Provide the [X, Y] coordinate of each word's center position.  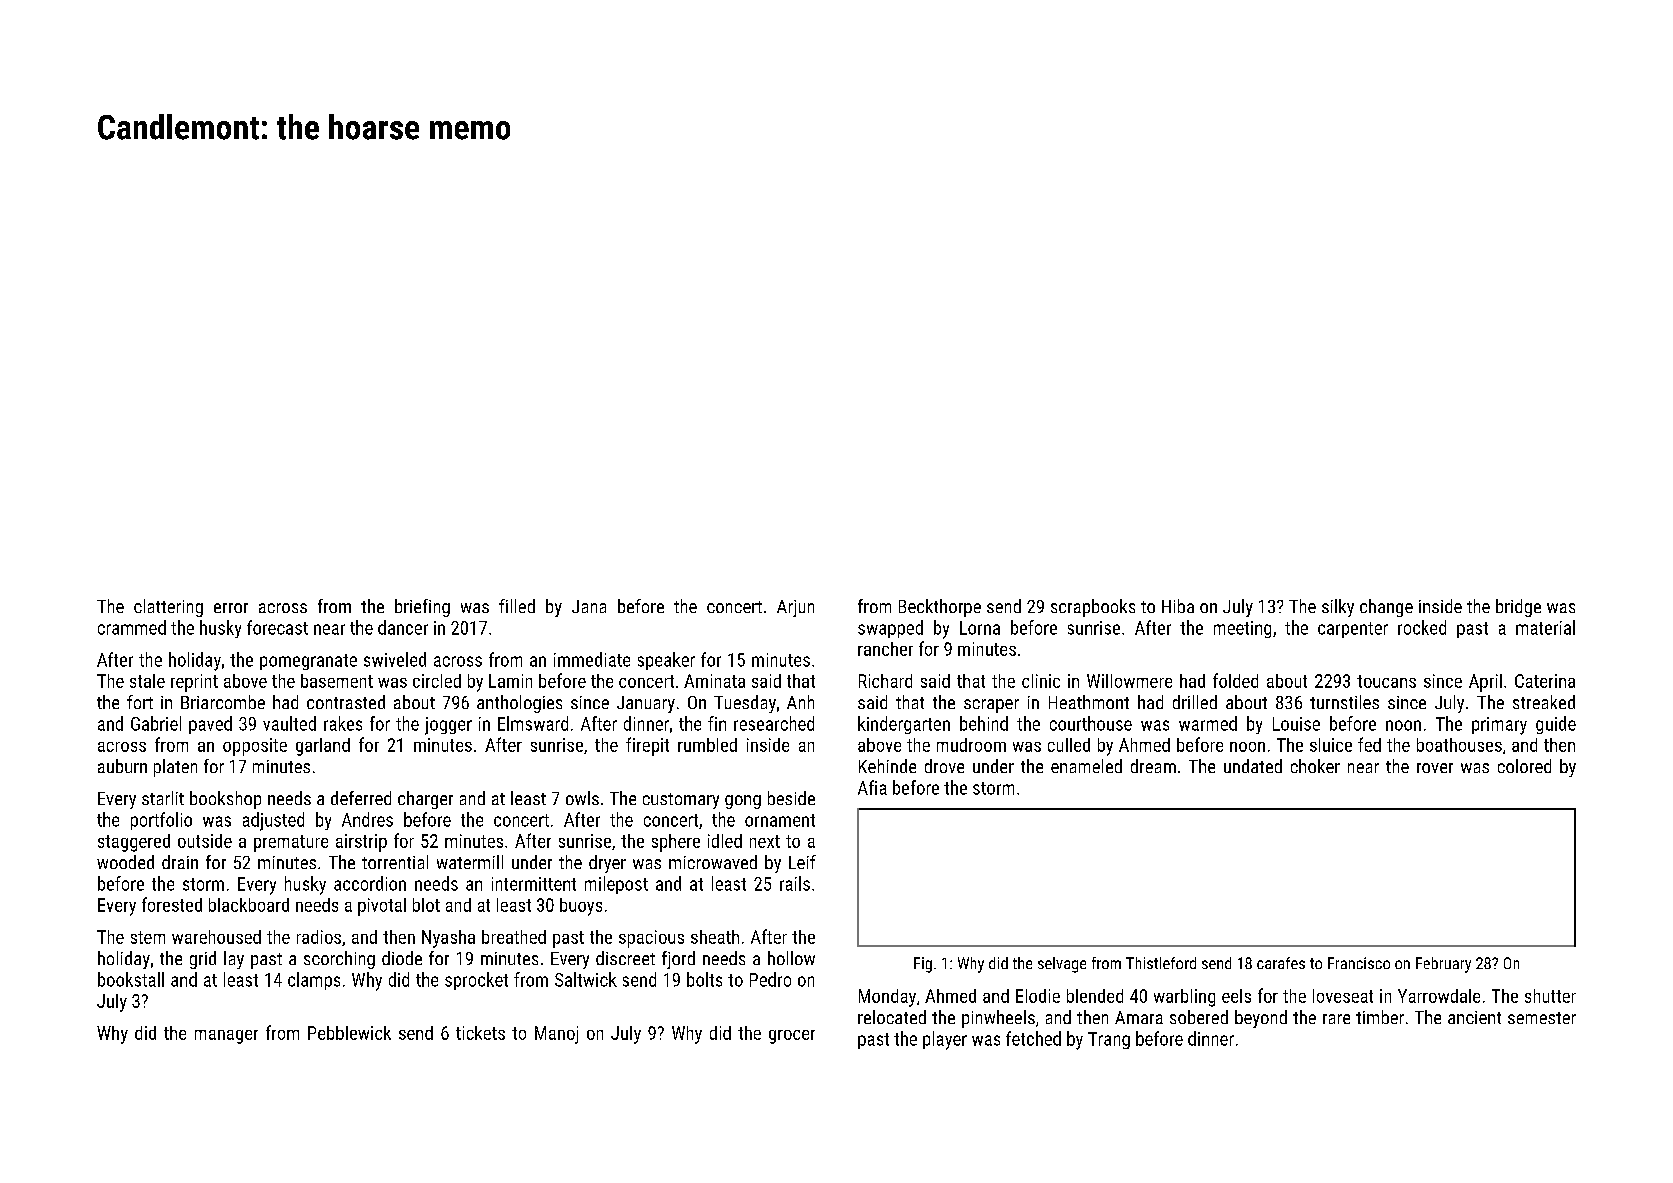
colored [1524, 766]
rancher [885, 649]
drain [180, 862]
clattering [168, 608]
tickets [480, 1033]
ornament [780, 820]
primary [1499, 726]
